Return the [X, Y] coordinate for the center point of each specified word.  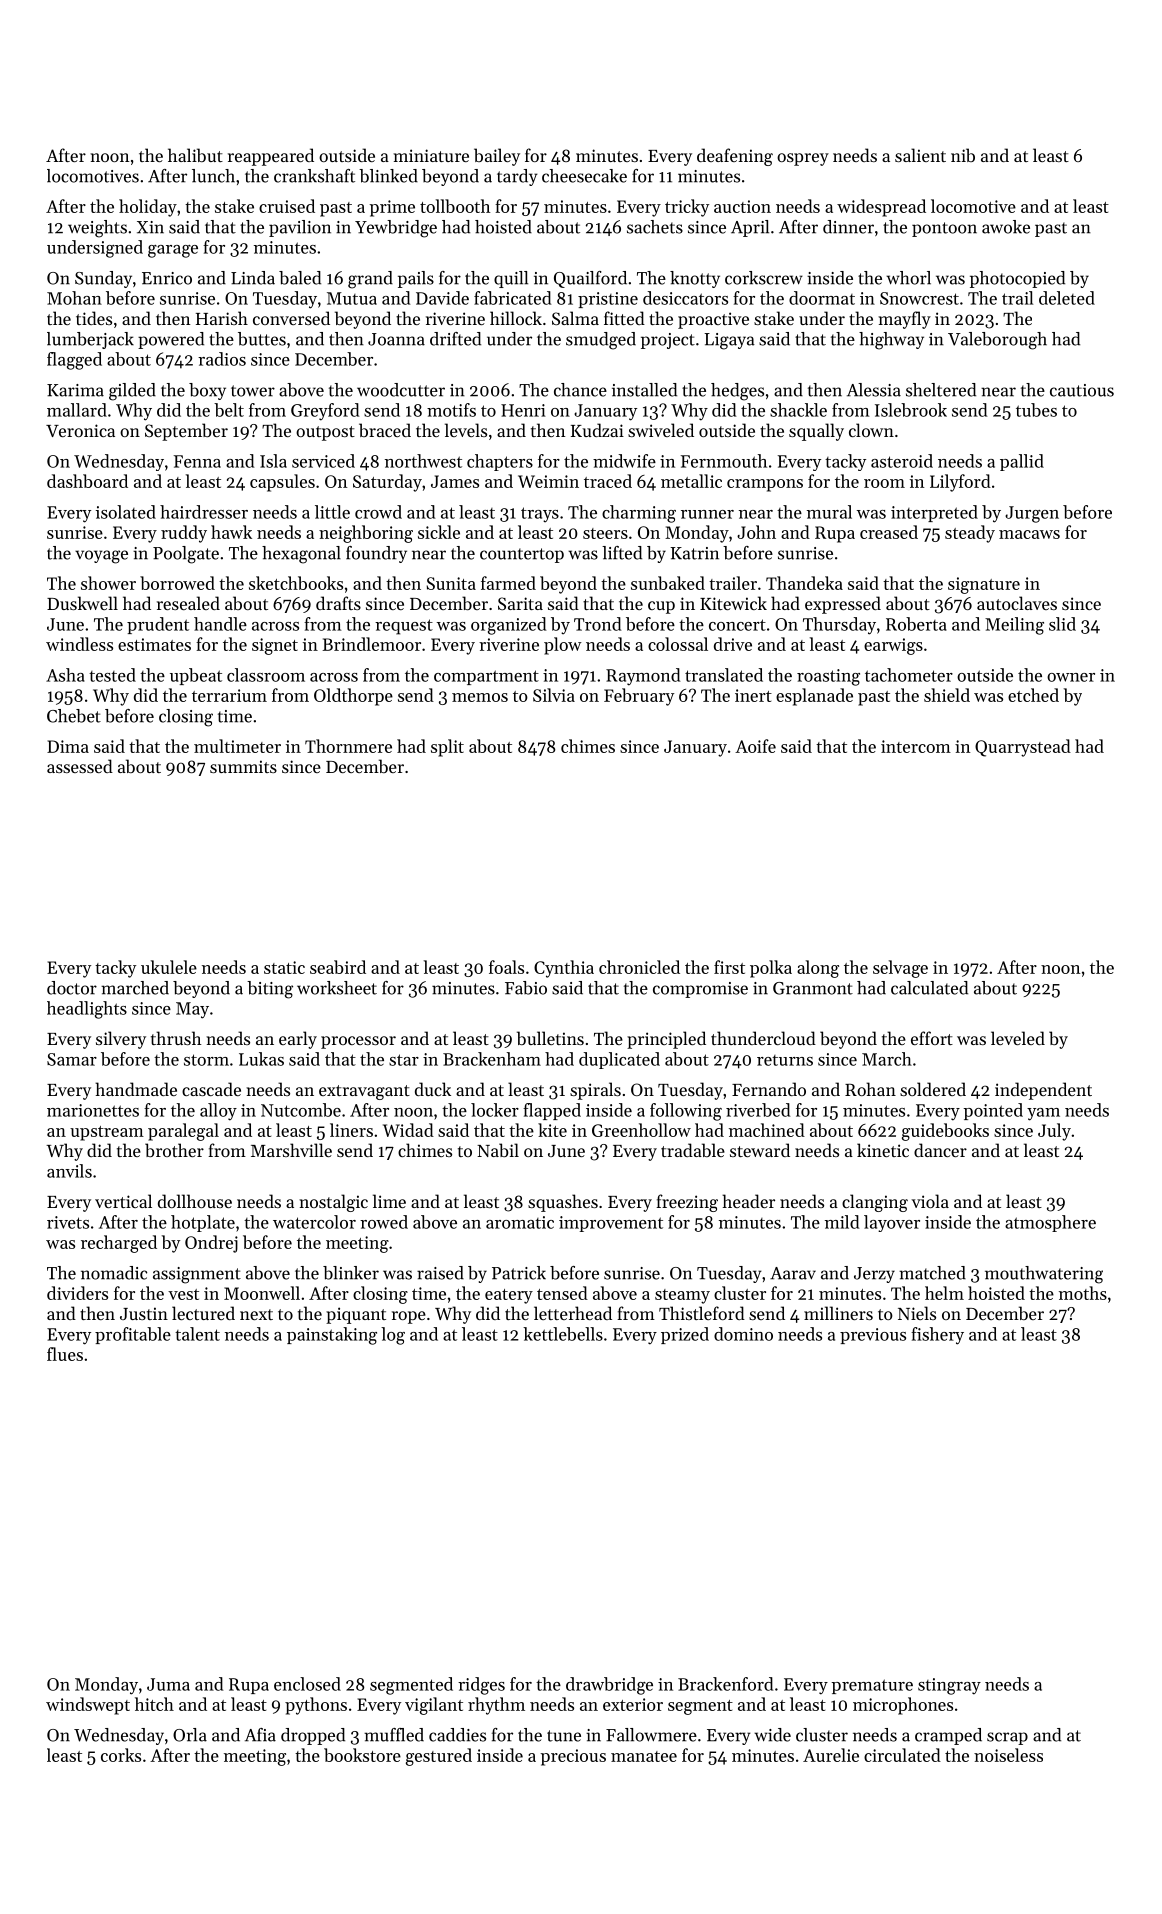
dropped [313, 1736]
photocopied [1017, 279]
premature [872, 1686]
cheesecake [584, 176]
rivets [68, 1222]
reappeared [271, 157]
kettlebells [563, 1334]
